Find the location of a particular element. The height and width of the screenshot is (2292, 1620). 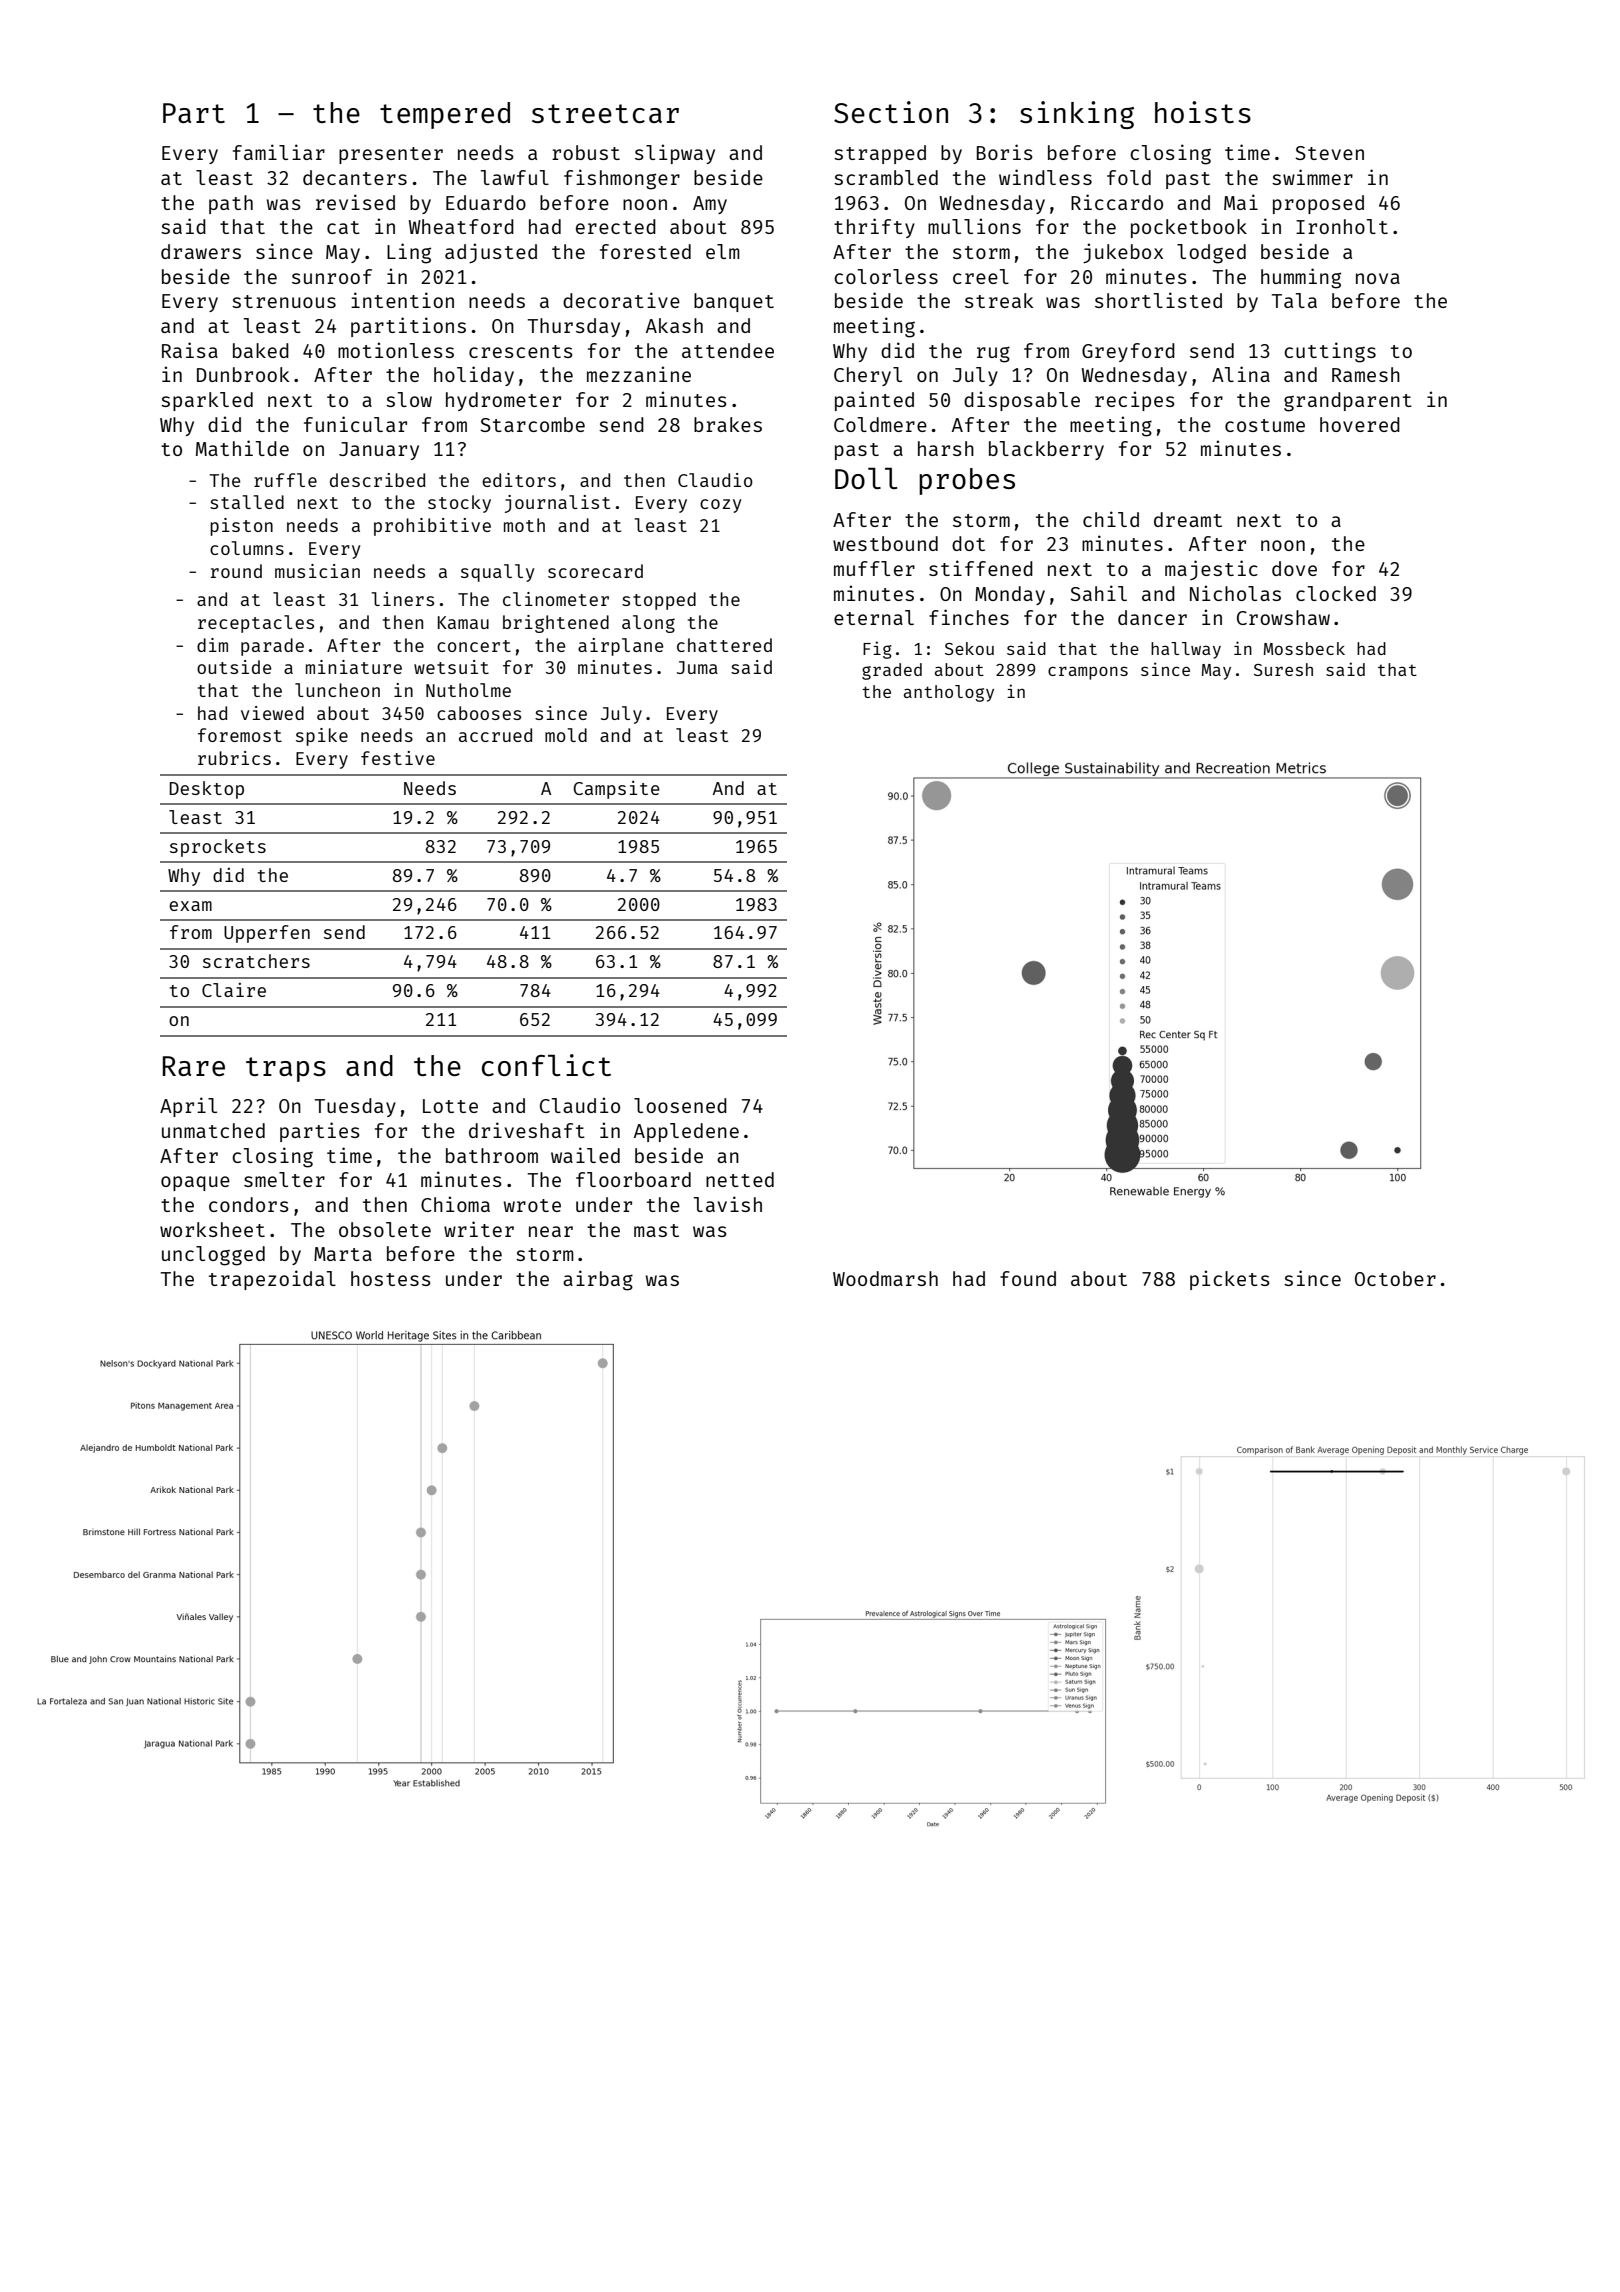

cozy is located at coordinates (720, 506).
